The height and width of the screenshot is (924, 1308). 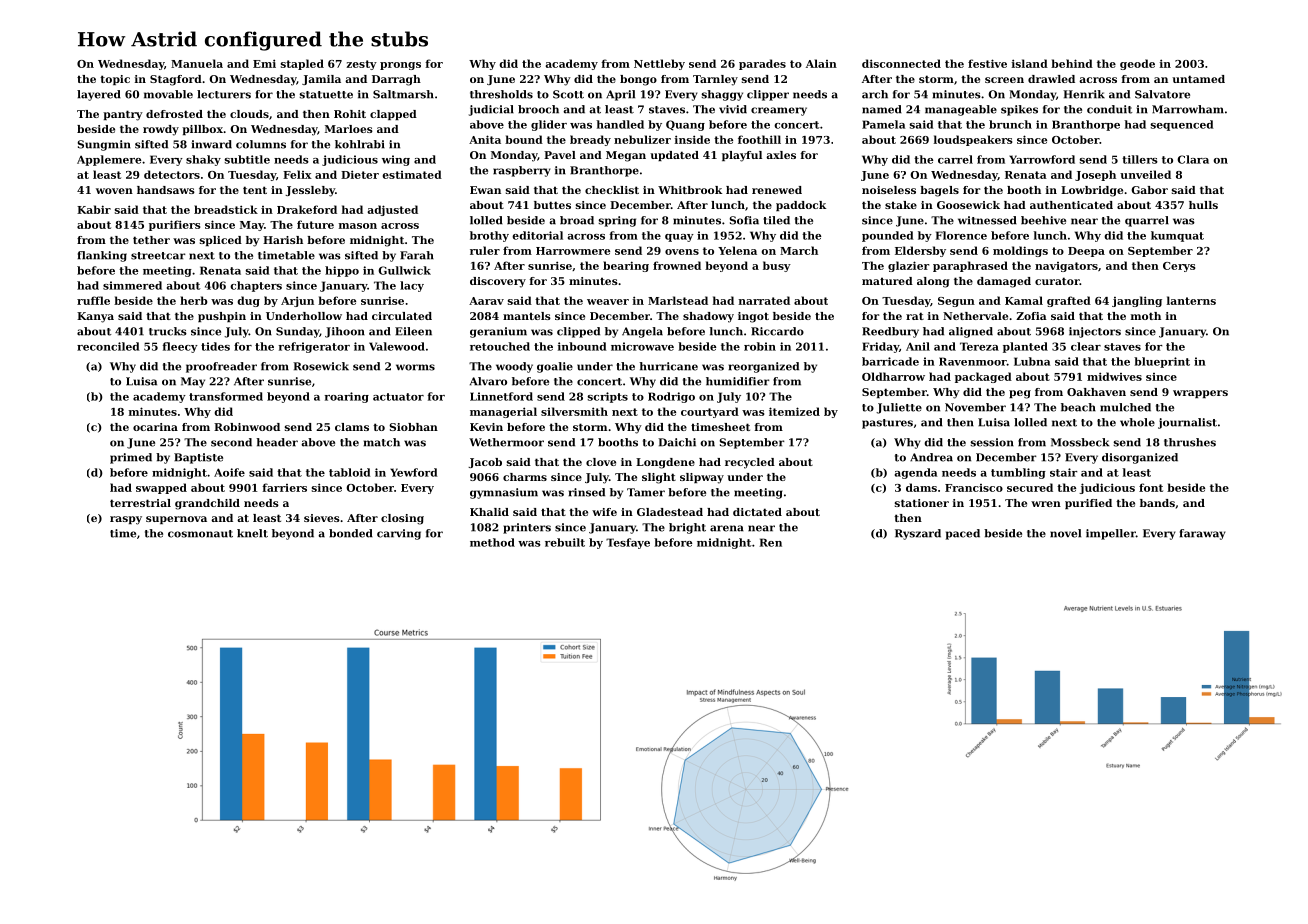 What do you see at coordinates (628, 543) in the screenshot?
I see `Tesfaye` at bounding box center [628, 543].
